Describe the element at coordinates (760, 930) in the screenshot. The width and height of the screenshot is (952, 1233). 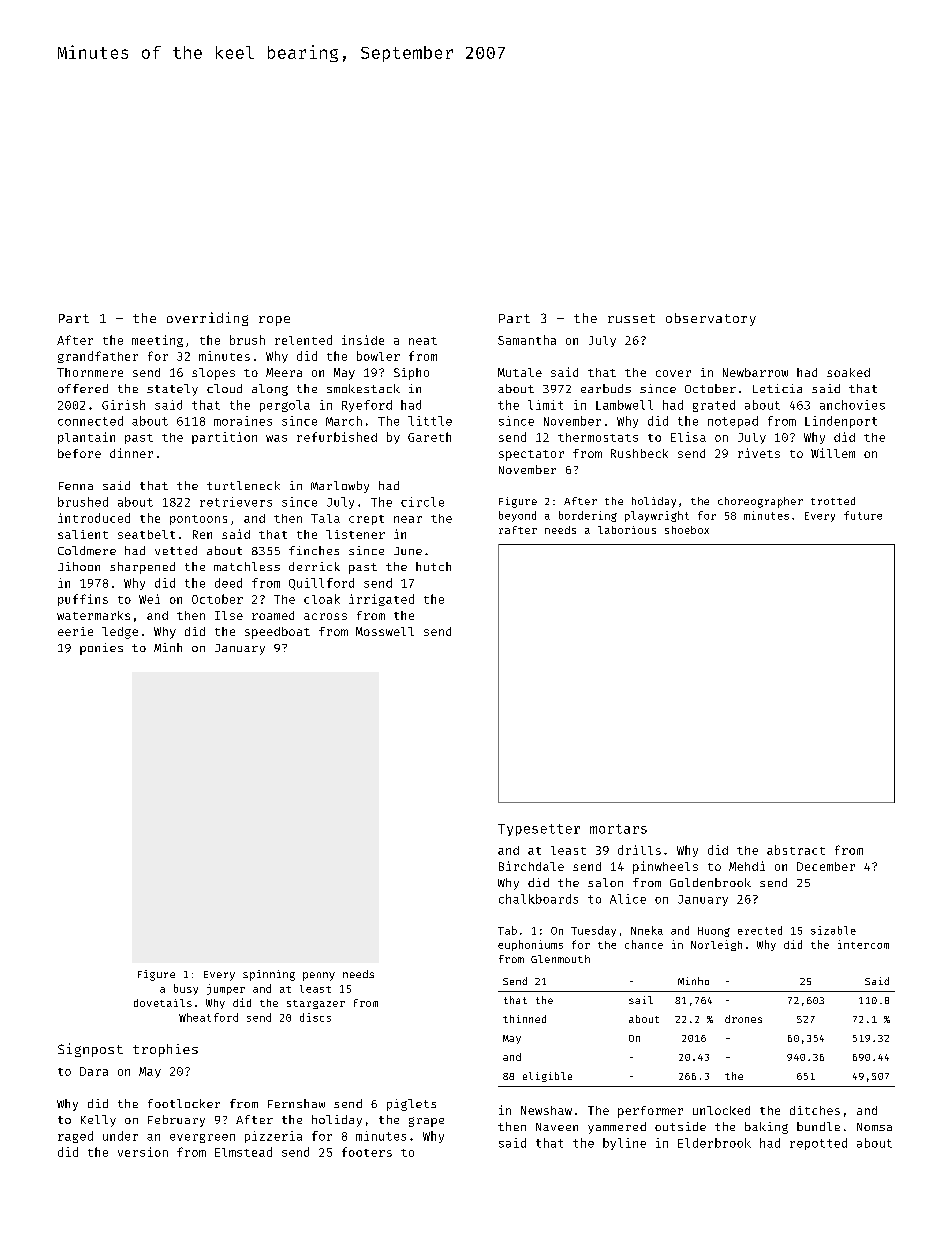
I see `erected` at that location.
